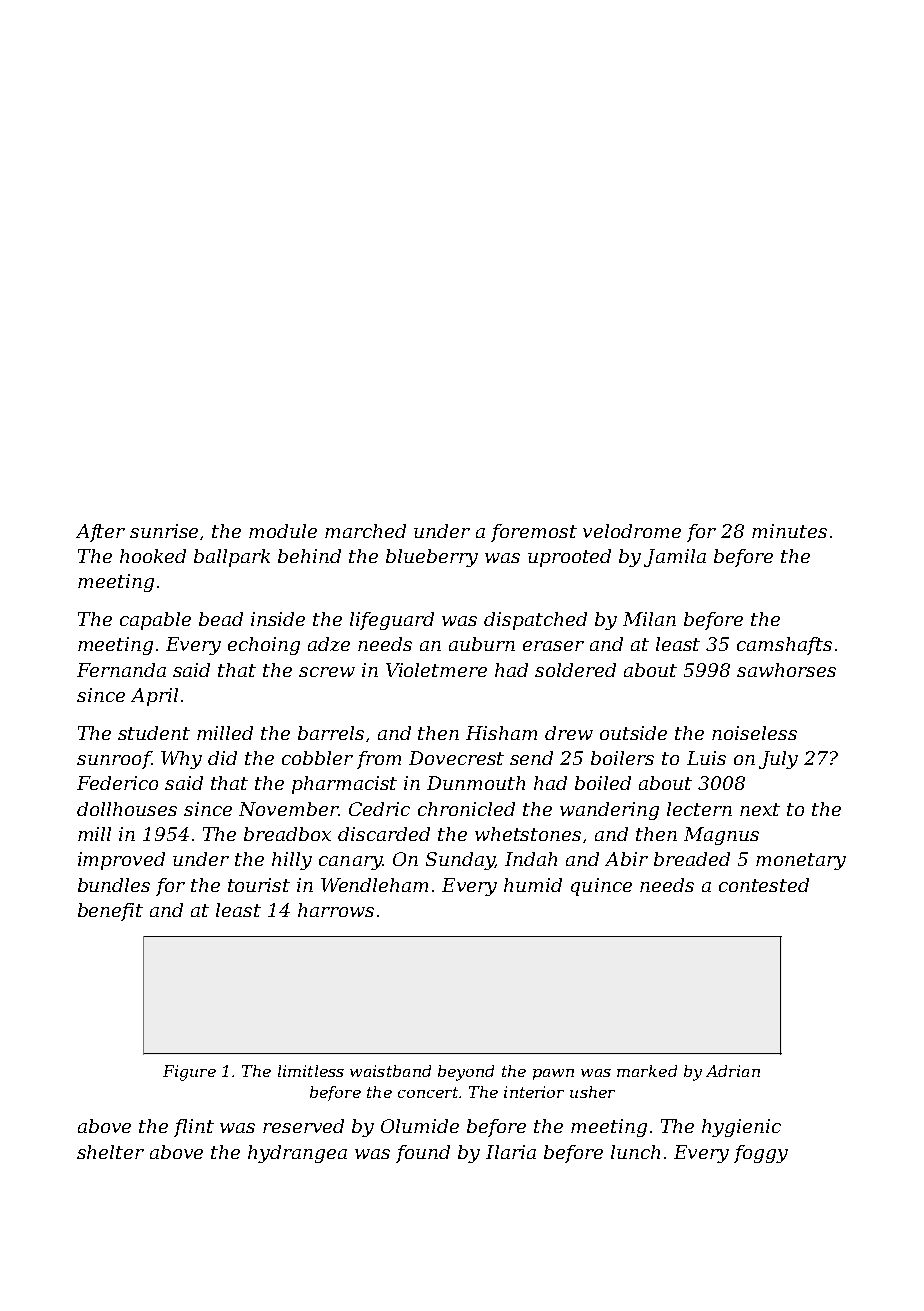 The image size is (924, 1311). What do you see at coordinates (331, 733) in the document?
I see `barrels` at bounding box center [331, 733].
